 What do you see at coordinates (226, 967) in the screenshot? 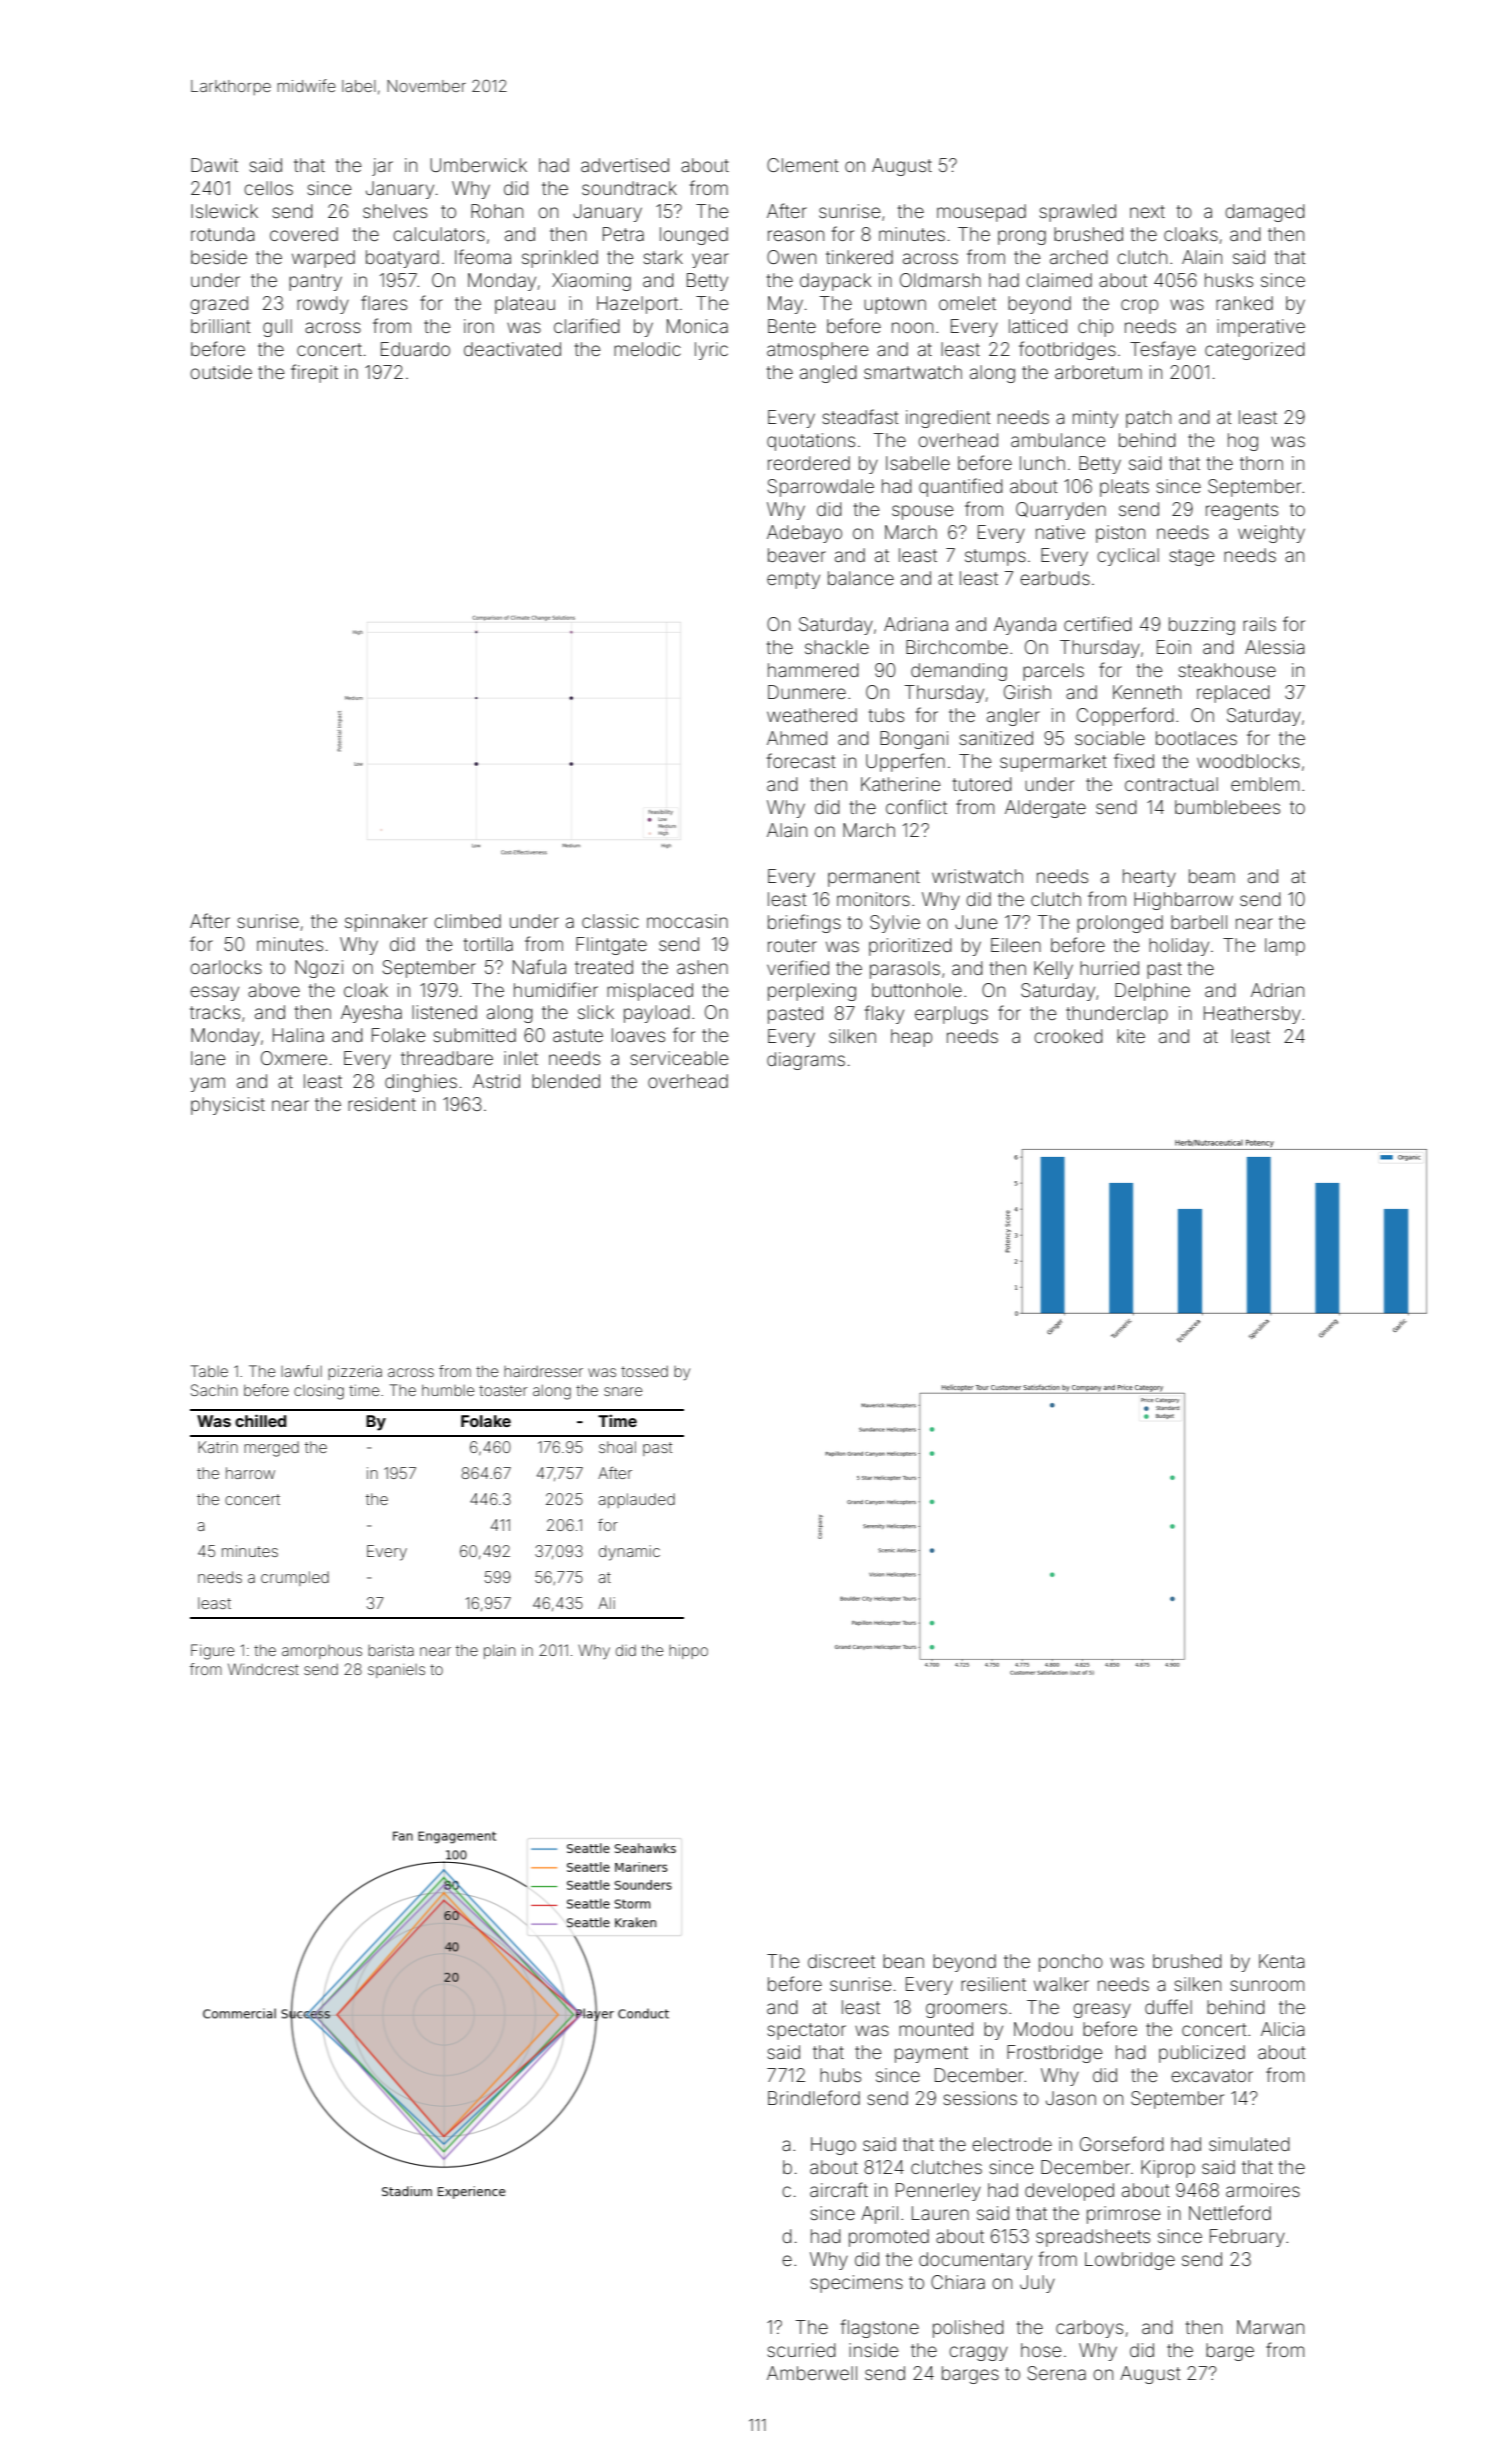
I see `oarlocks` at bounding box center [226, 967].
